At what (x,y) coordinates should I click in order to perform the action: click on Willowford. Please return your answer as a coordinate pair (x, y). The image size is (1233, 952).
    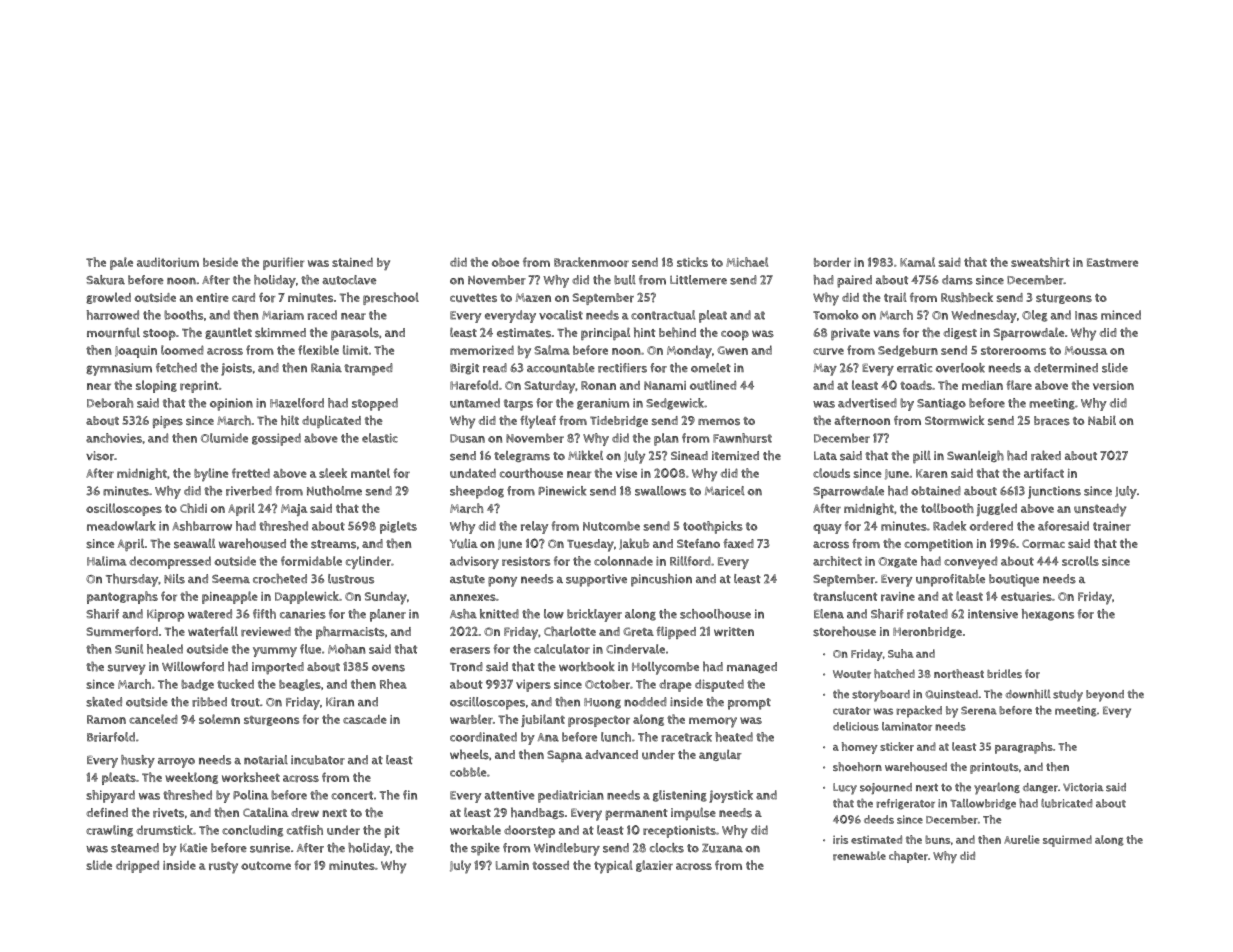
    Looking at the image, I should click on (193, 667).
